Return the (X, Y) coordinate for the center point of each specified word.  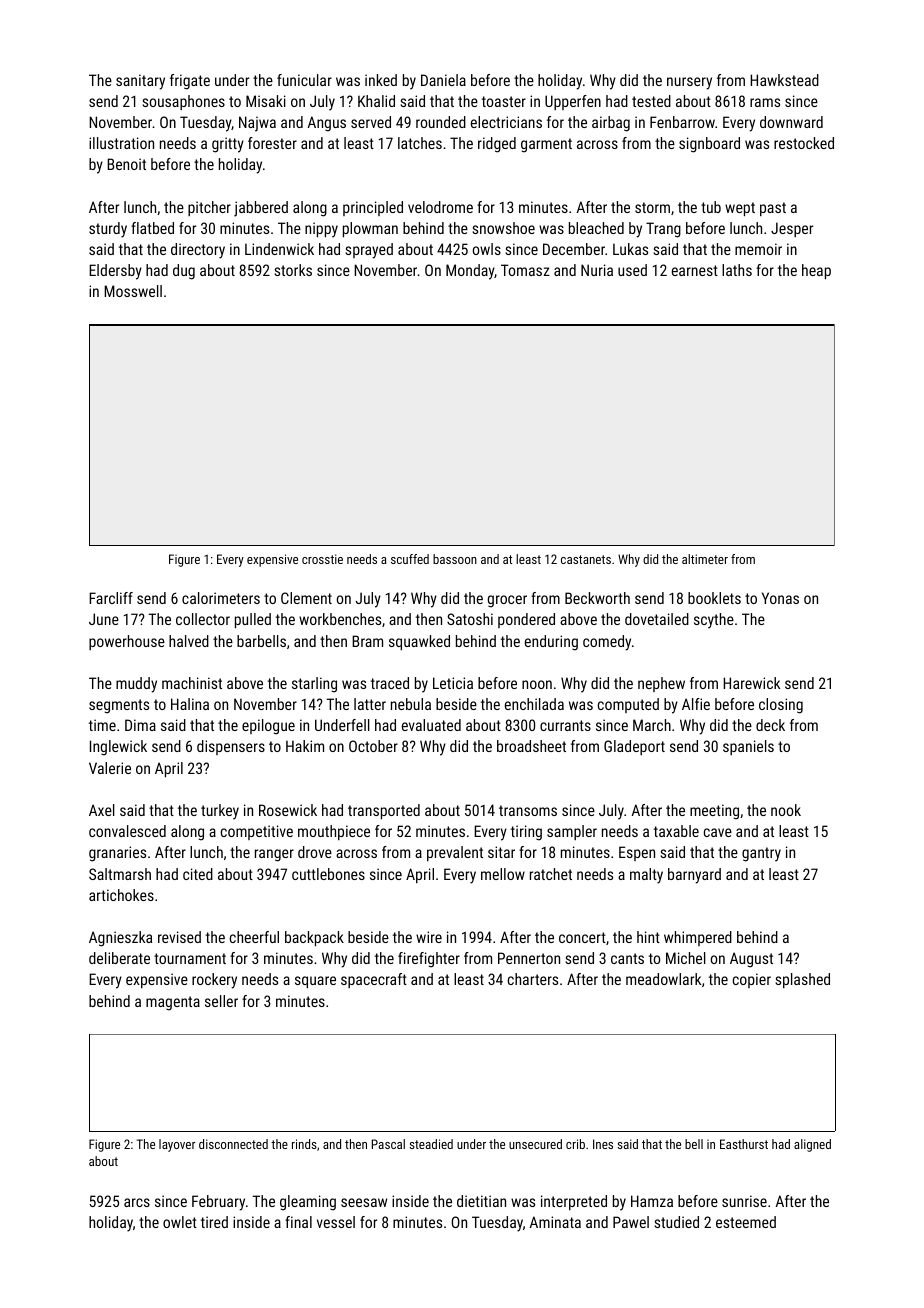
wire (429, 937)
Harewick (751, 683)
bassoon (455, 559)
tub (711, 207)
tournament (190, 958)
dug (184, 272)
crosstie (322, 559)
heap (816, 271)
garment (546, 145)
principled (373, 208)
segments (119, 706)
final (298, 1222)
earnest (695, 270)
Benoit (126, 164)
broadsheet (531, 746)
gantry (761, 854)
